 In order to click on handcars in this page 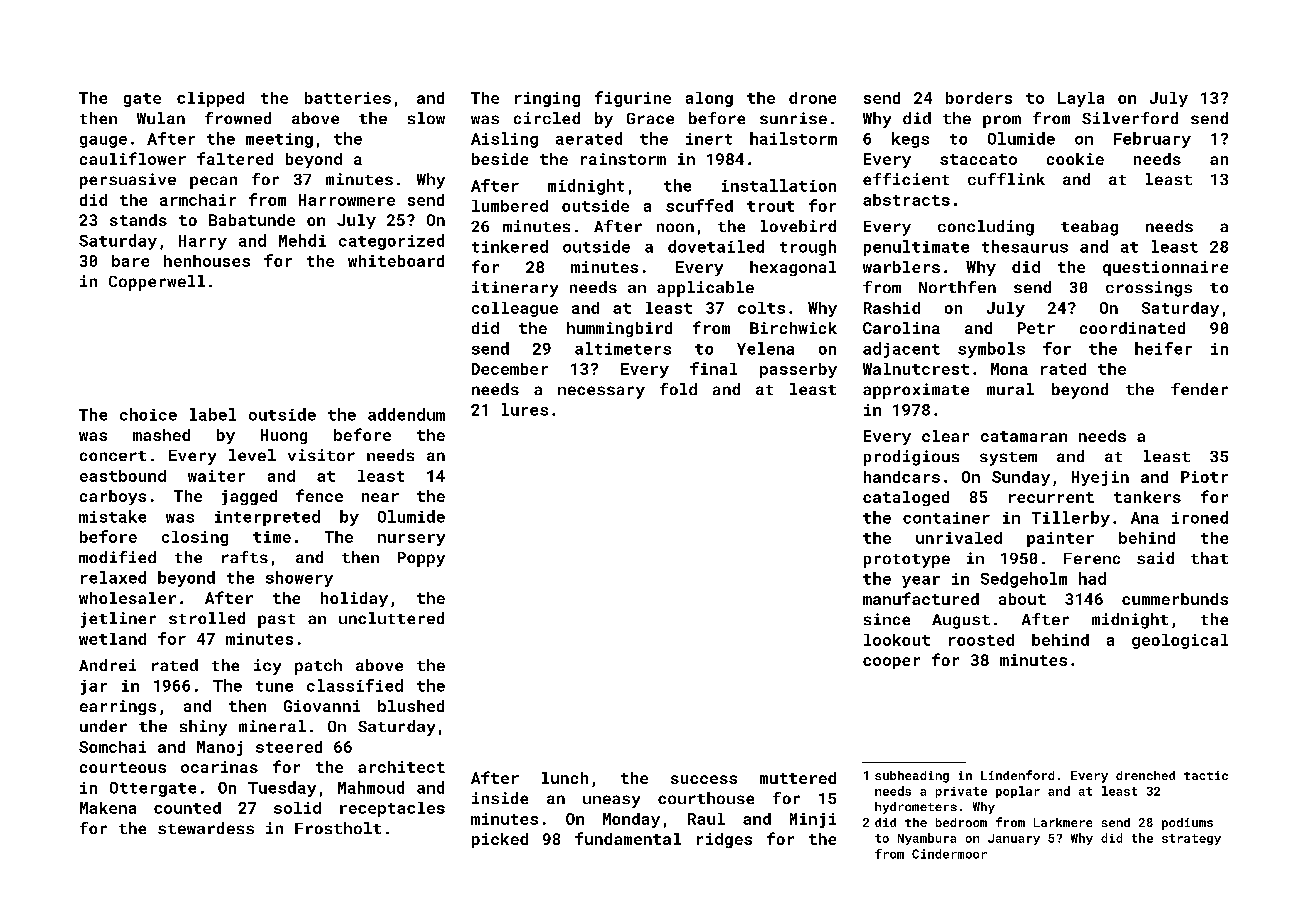, I will do `click(902, 477)`.
